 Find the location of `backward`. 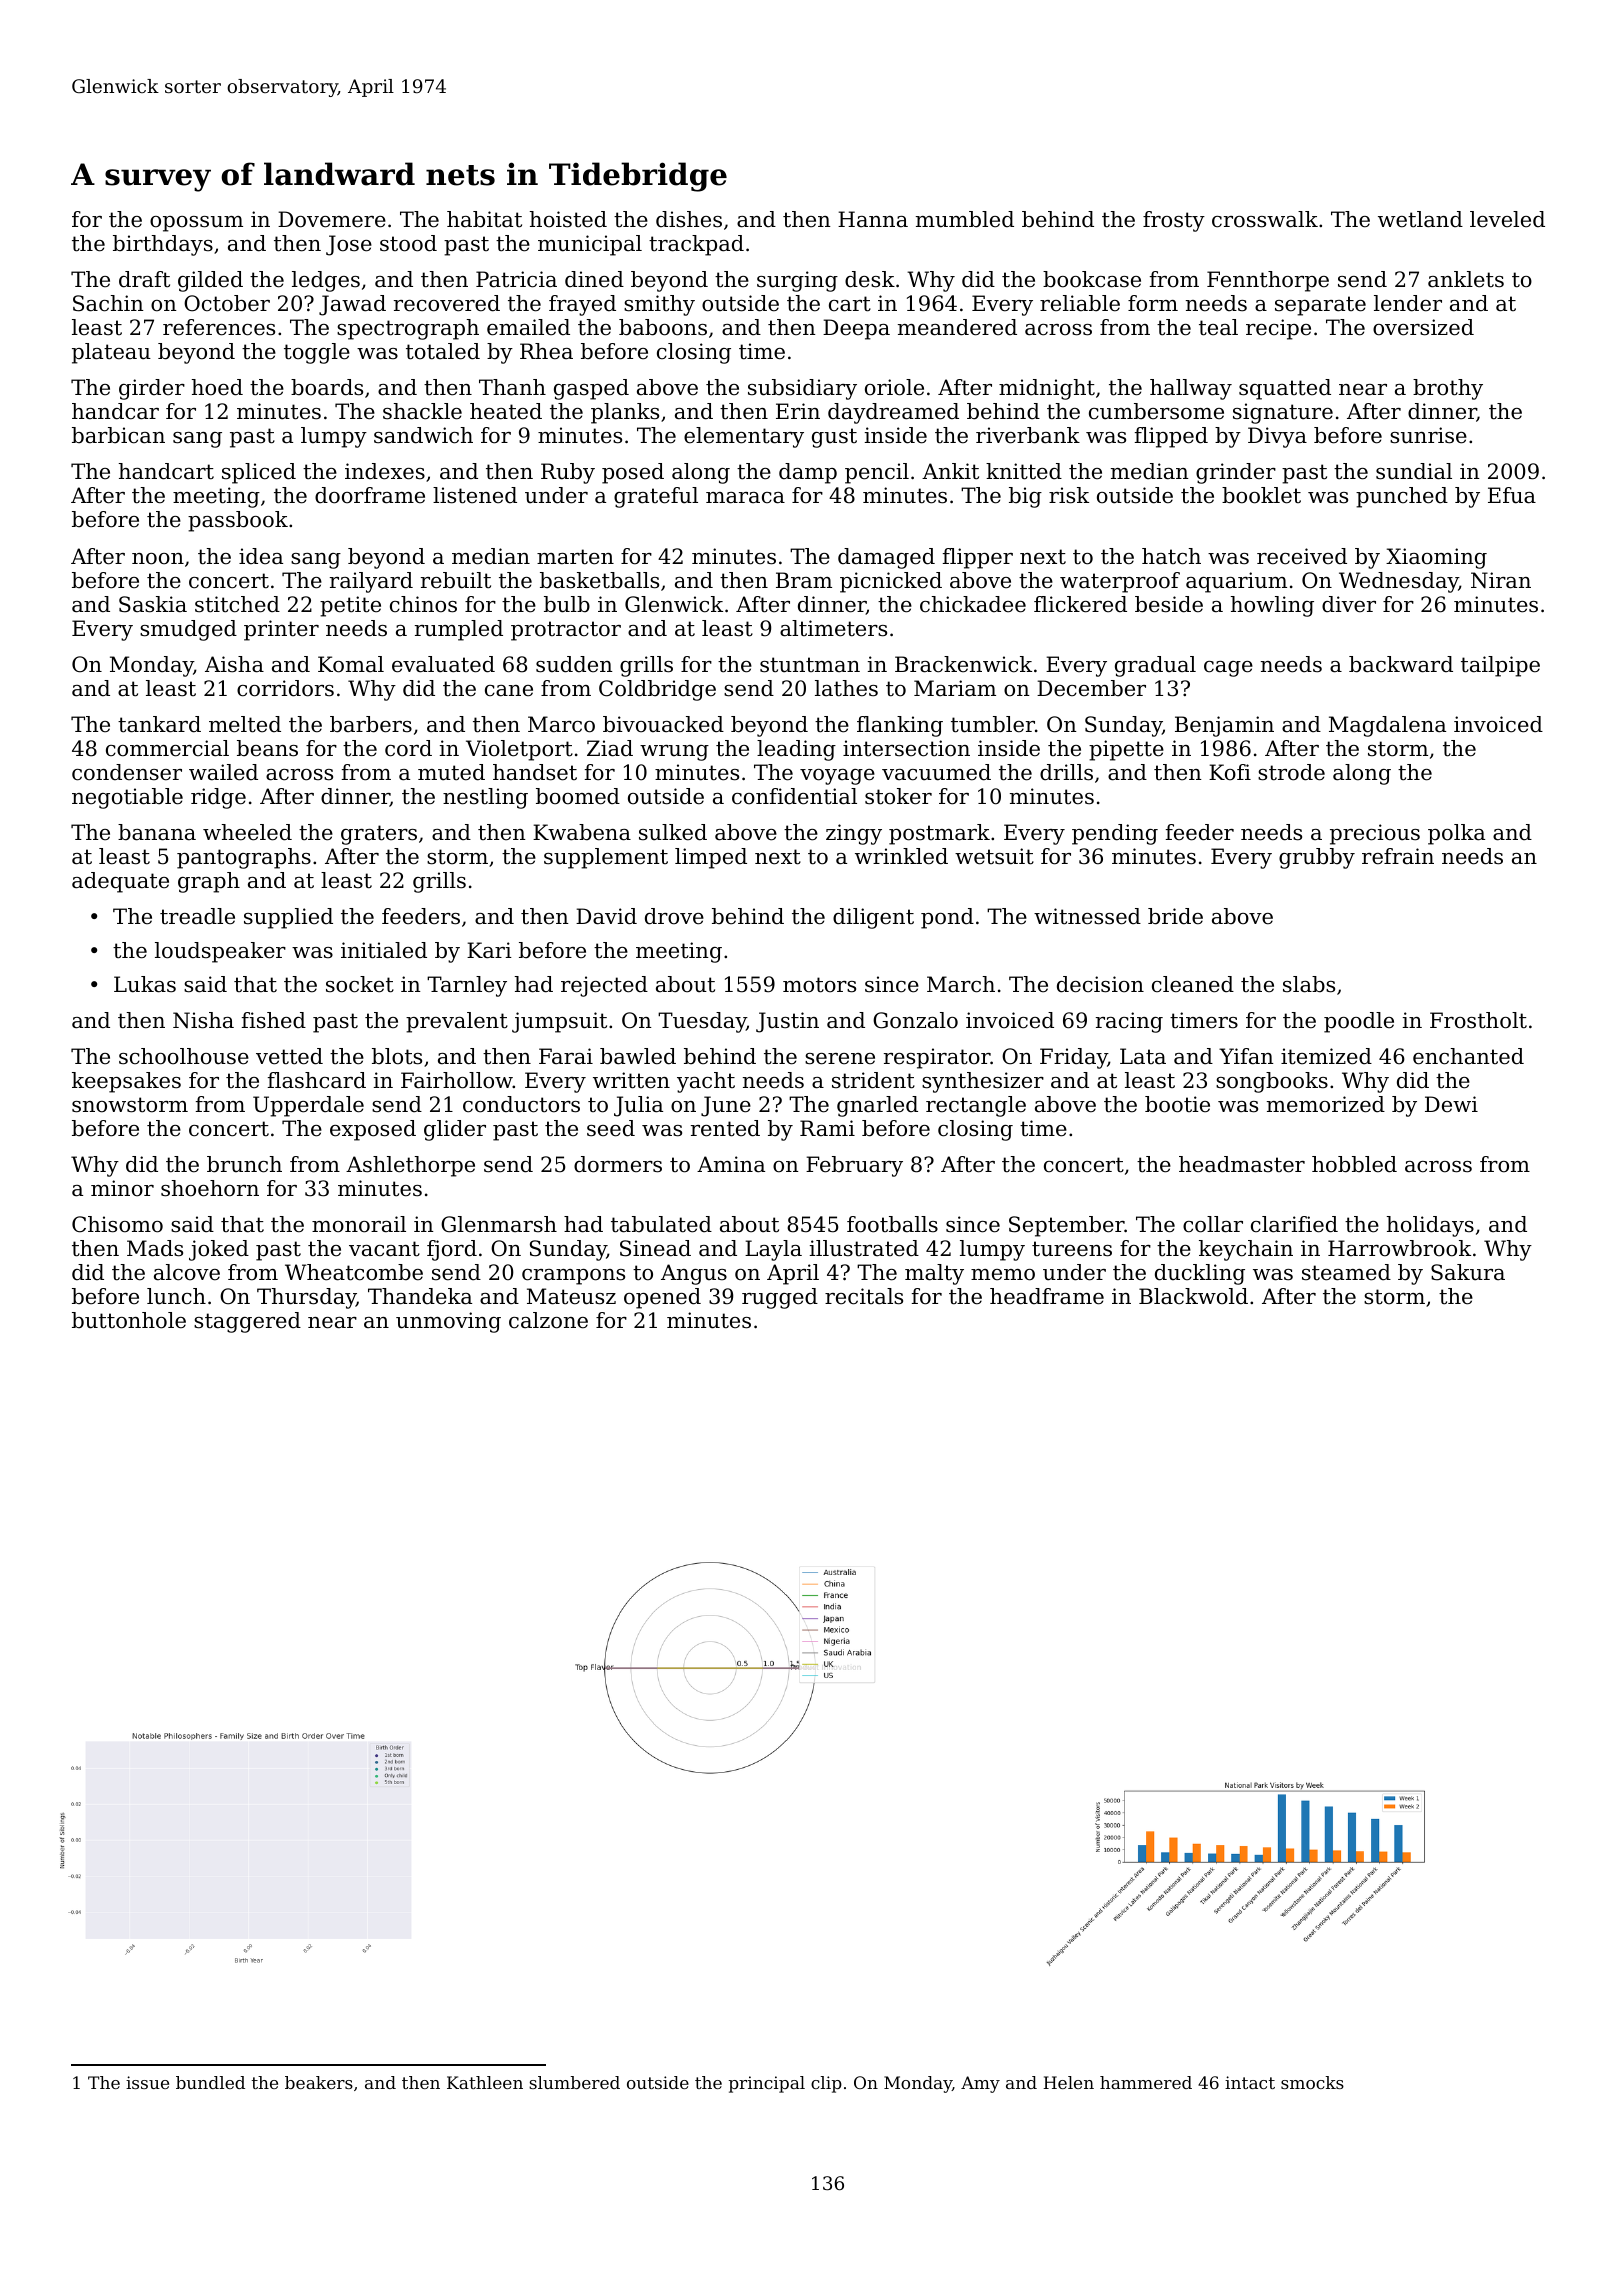

backward is located at coordinates (1401, 664).
